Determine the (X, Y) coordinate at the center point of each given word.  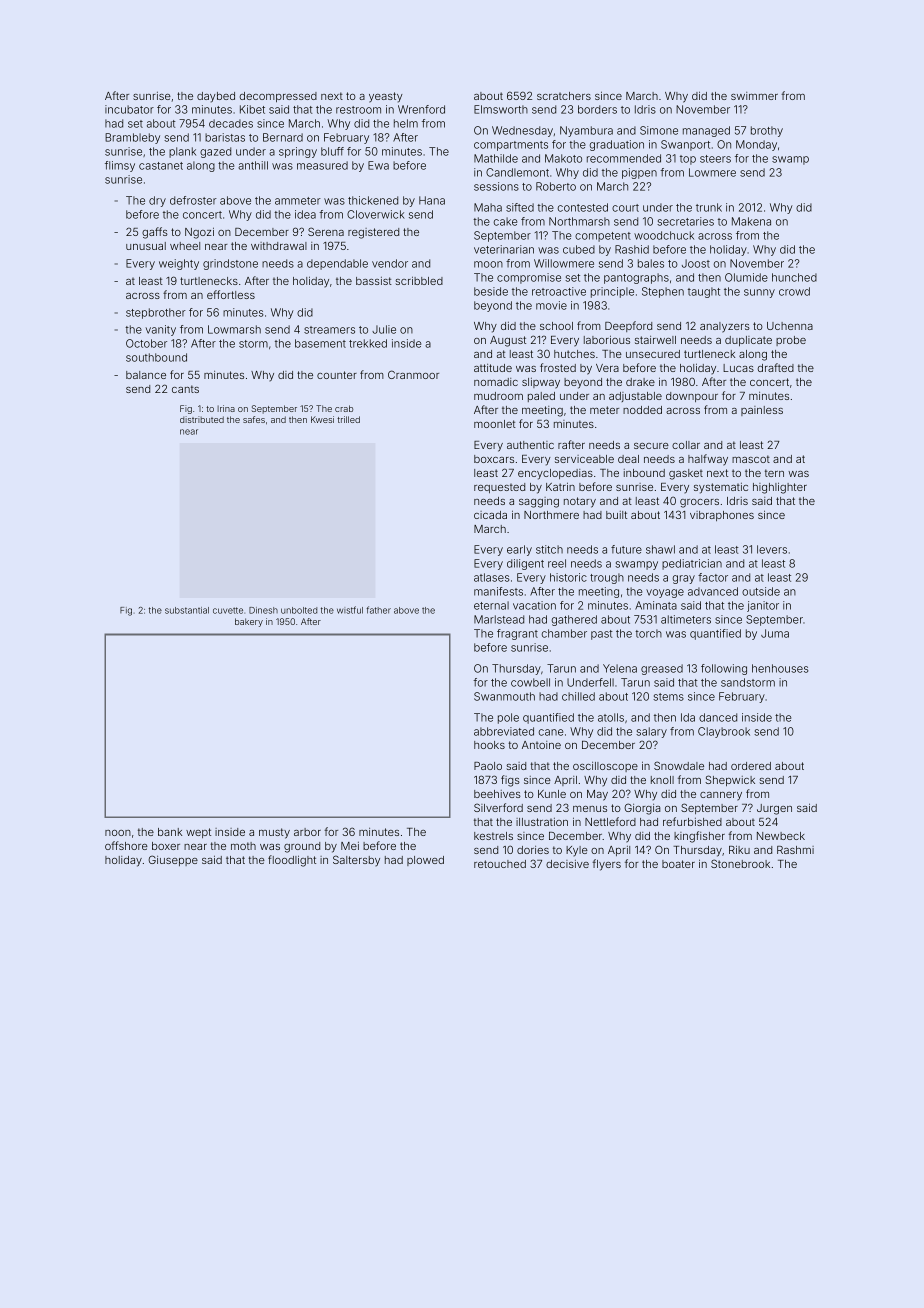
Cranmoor (413, 374)
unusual (146, 246)
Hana (432, 200)
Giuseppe (173, 860)
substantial (187, 610)
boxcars (494, 459)
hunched (794, 277)
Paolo (488, 766)
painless (762, 411)
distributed (202, 419)
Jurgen (774, 809)
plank (182, 152)
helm (406, 123)
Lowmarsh (234, 329)
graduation (617, 145)
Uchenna (790, 326)
